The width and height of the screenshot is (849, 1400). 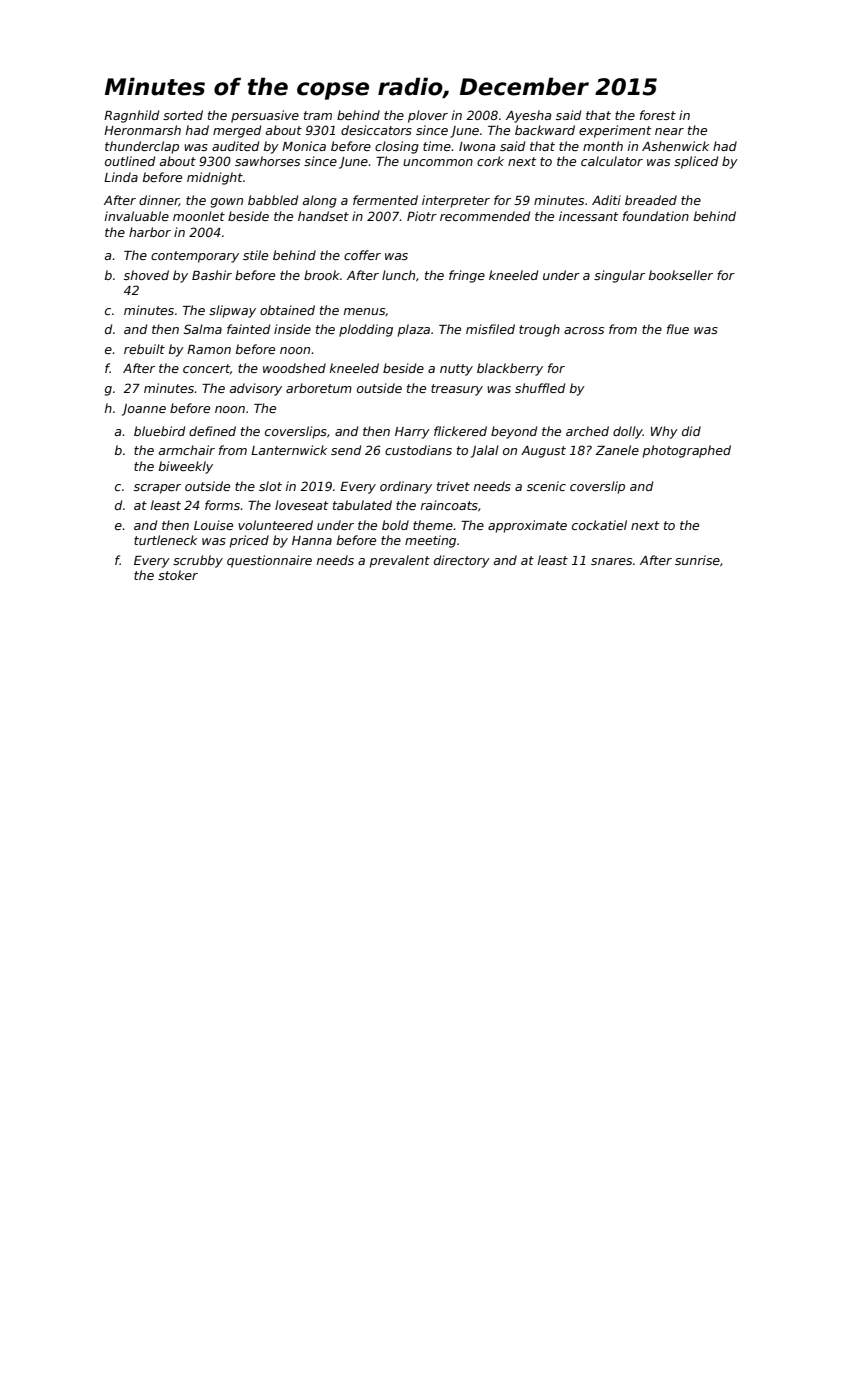 I want to click on desiccators, so click(x=376, y=130).
